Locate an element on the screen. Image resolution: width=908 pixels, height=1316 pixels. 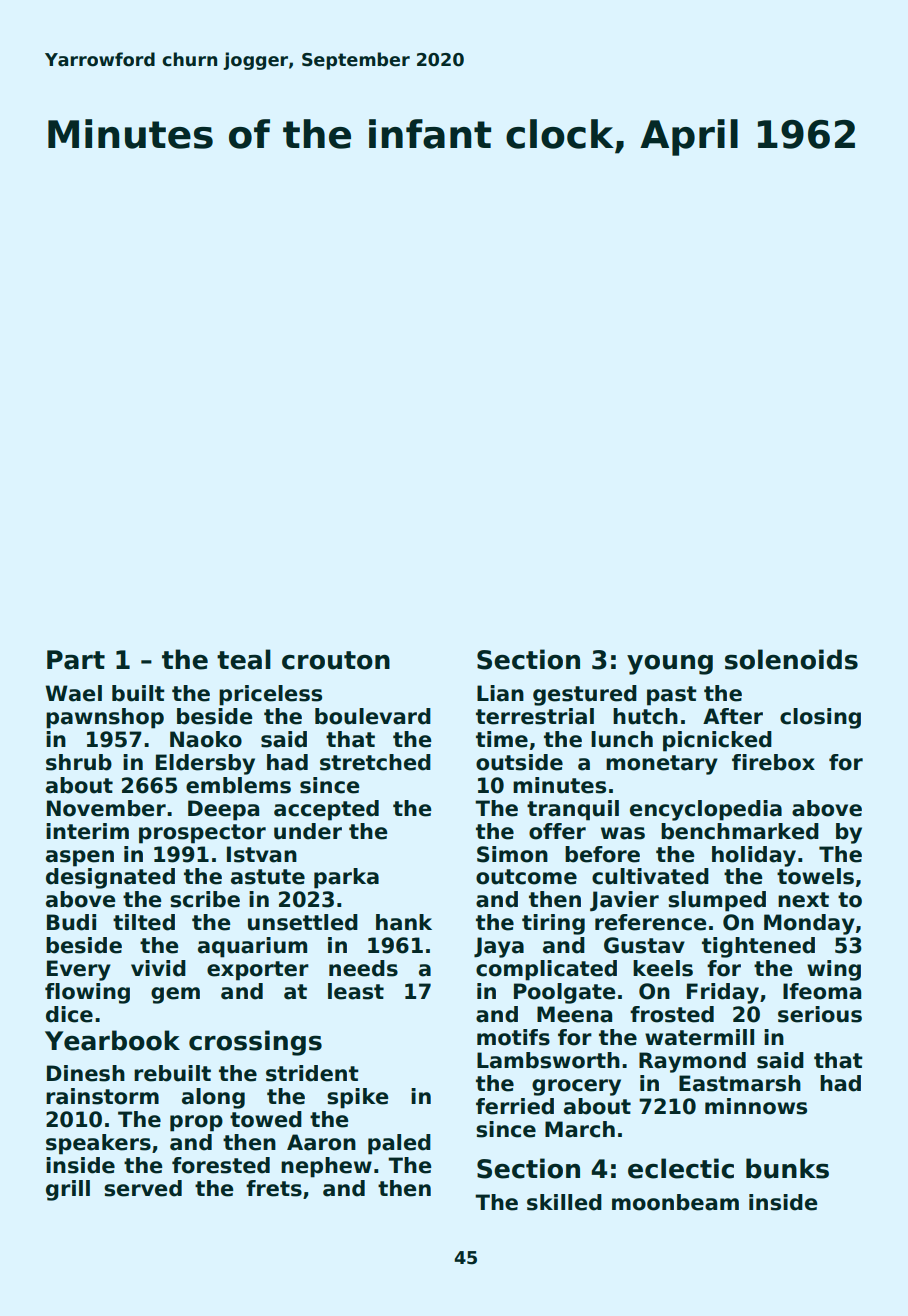
minnows is located at coordinates (756, 1106).
